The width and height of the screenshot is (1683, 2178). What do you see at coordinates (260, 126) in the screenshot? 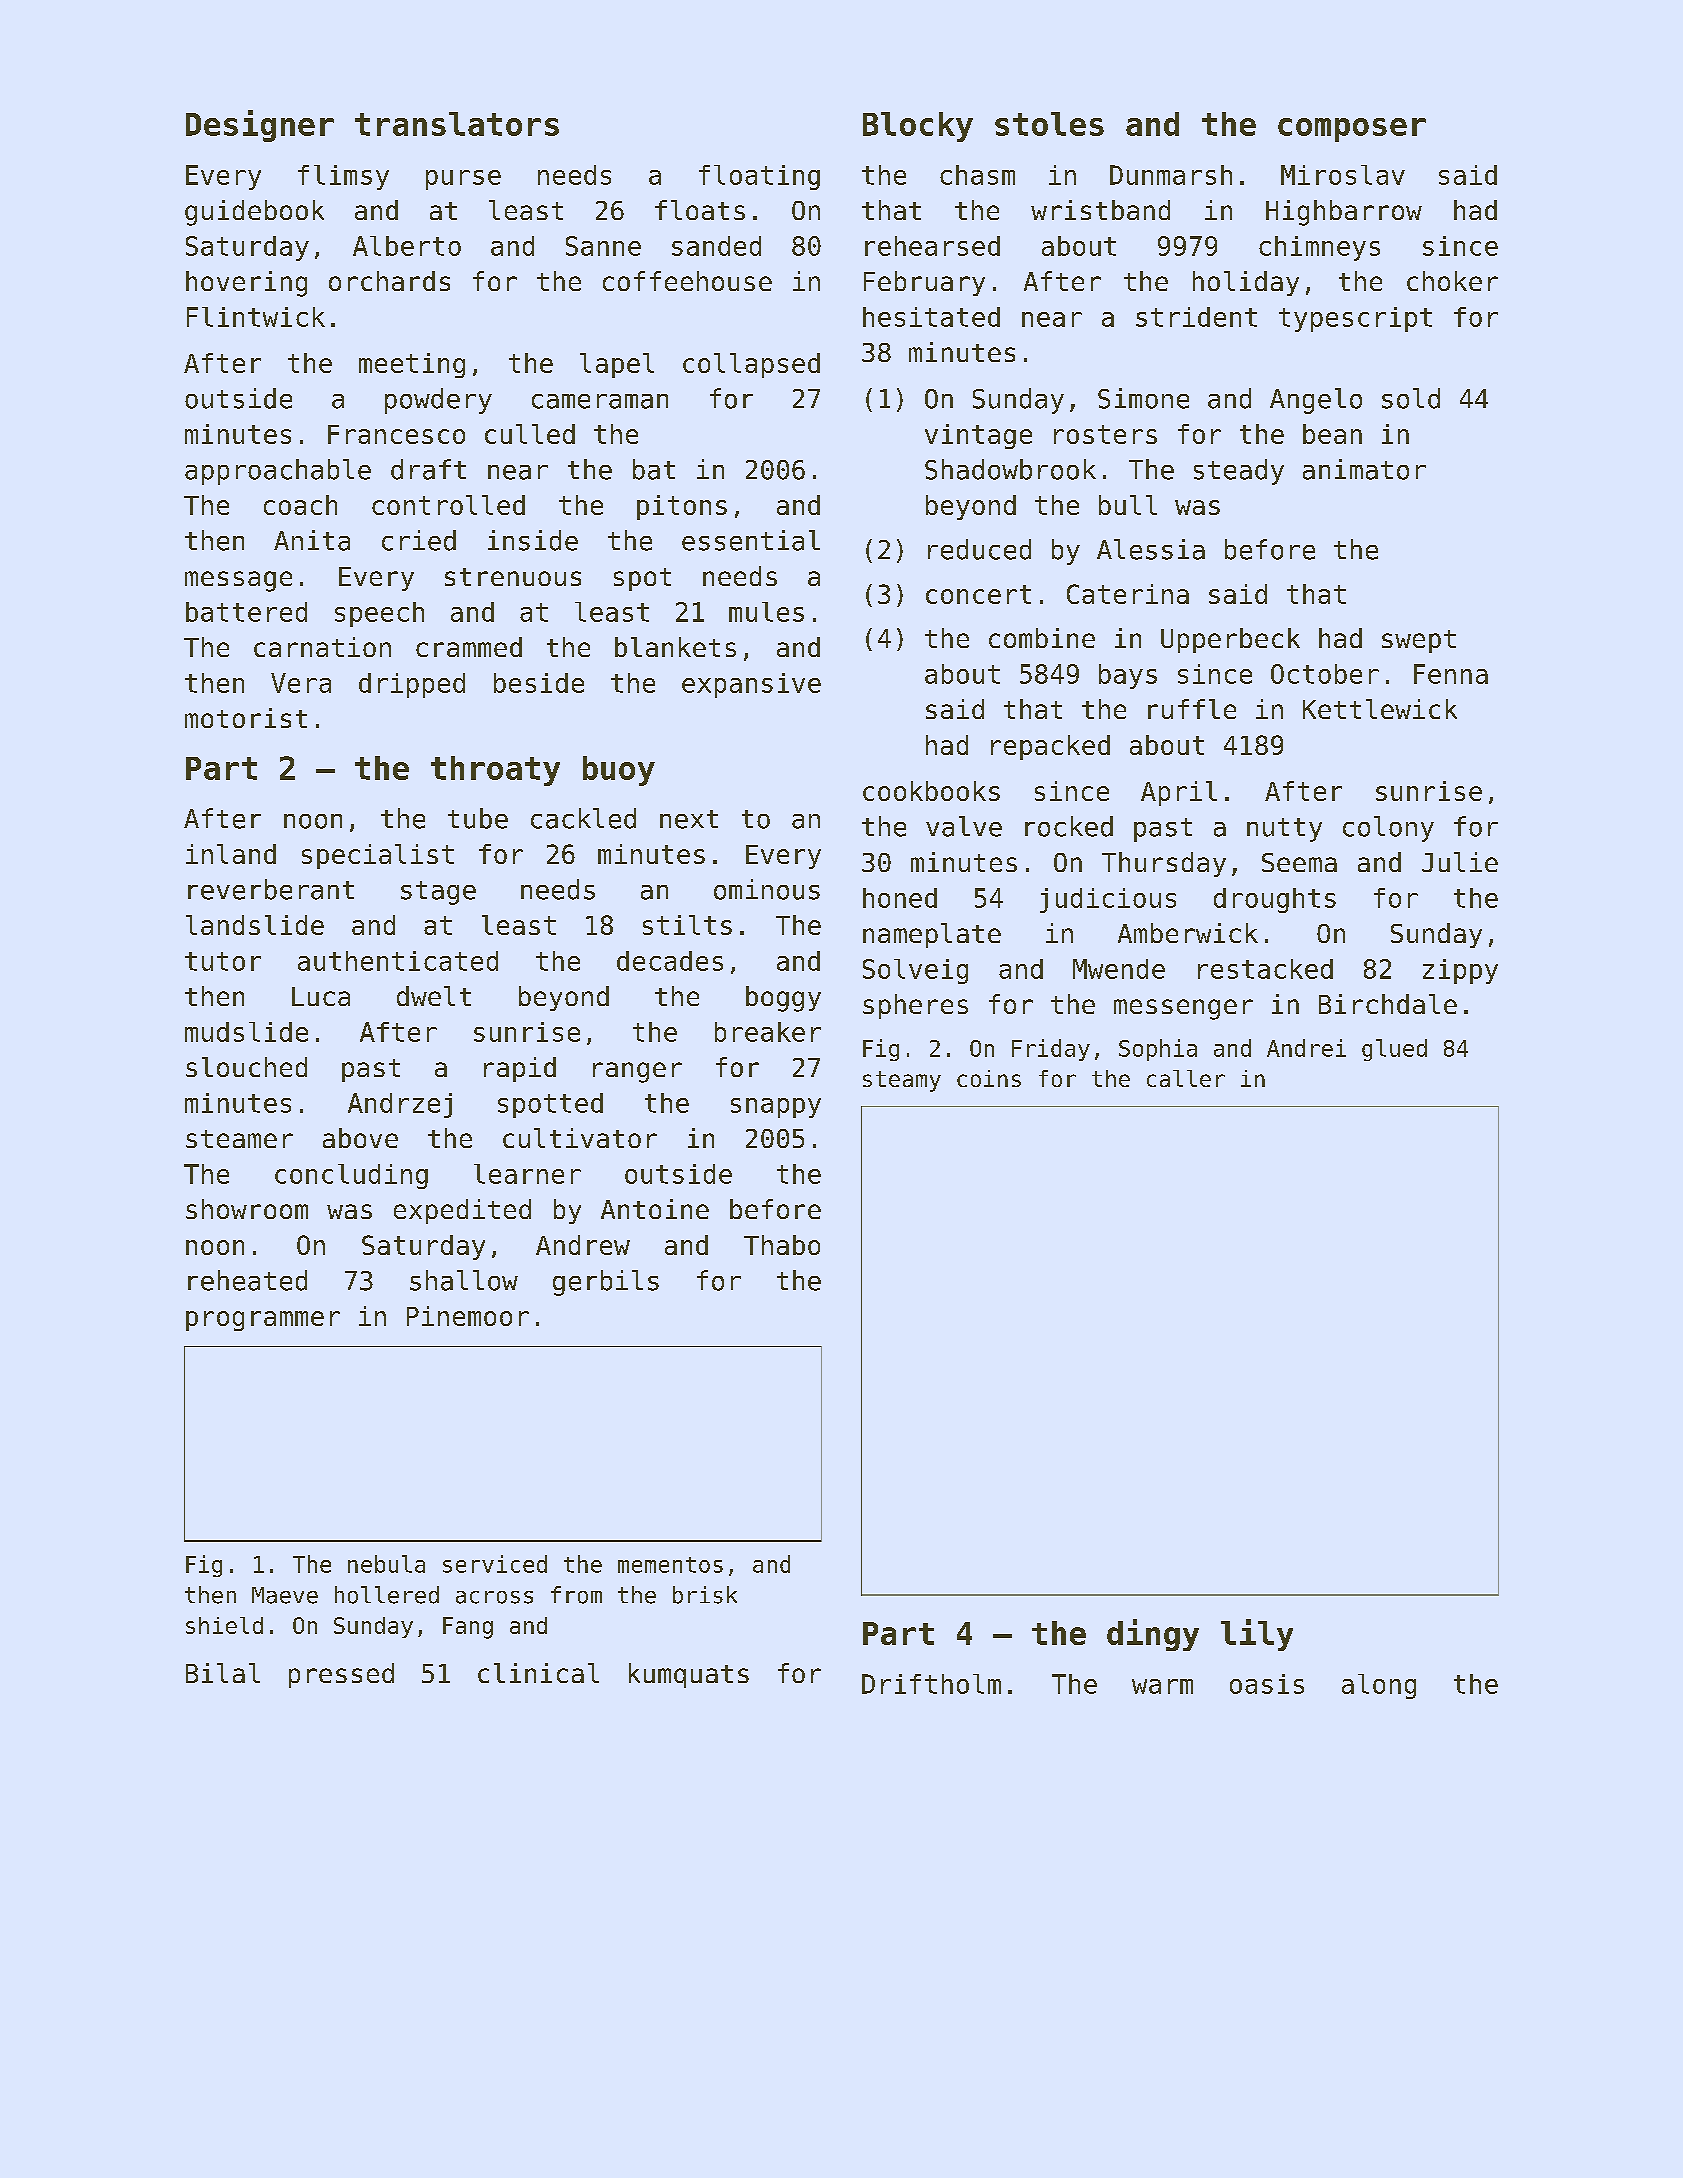
I see `Designer` at bounding box center [260, 126].
